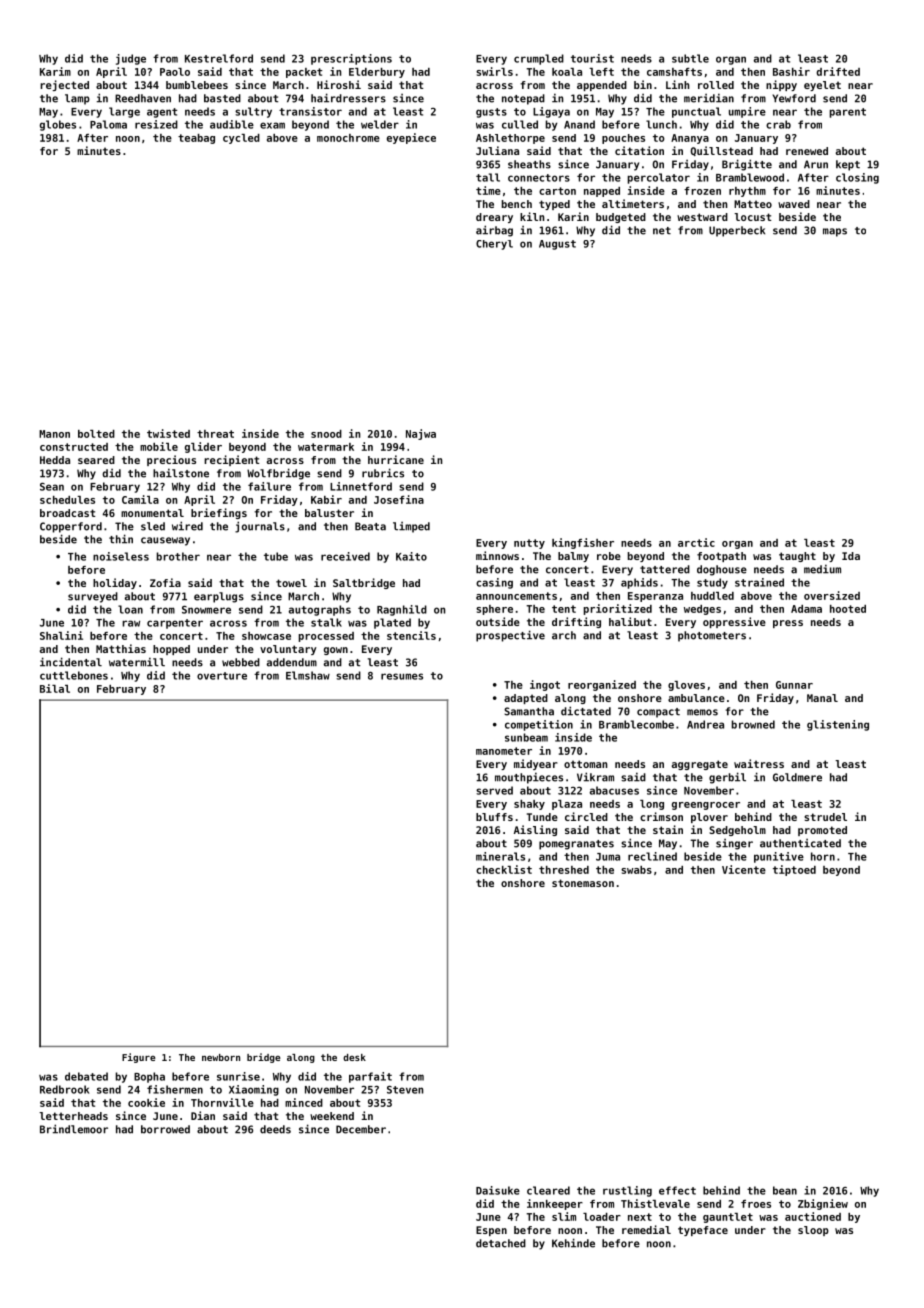 This screenshot has height=1308, width=924. I want to click on newborn, so click(221, 1057).
